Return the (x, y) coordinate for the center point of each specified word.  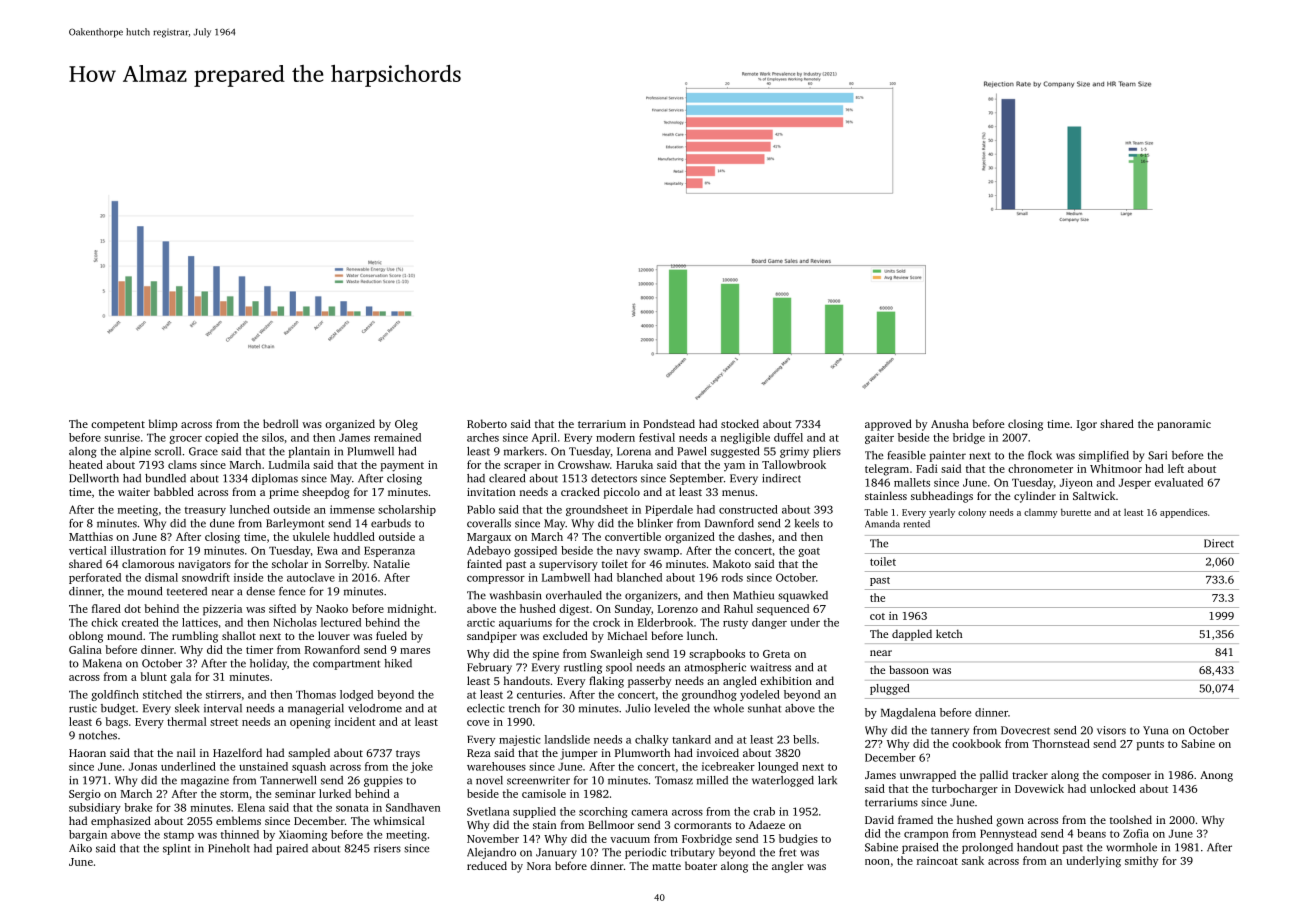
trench (524, 708)
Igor (1087, 425)
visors (1111, 730)
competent (118, 426)
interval (223, 708)
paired (292, 849)
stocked (740, 423)
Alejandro (491, 853)
